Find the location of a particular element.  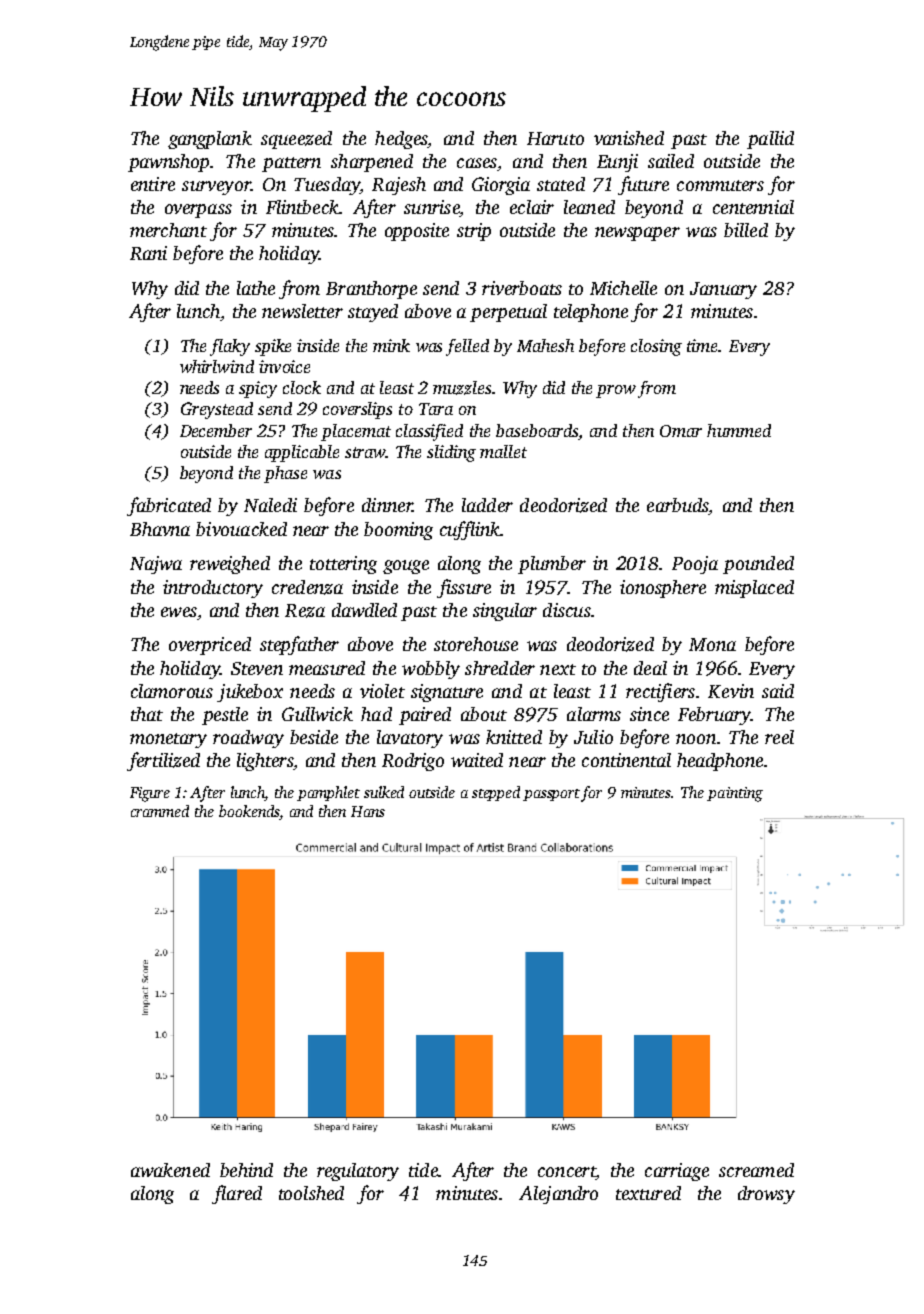

concert is located at coordinates (567, 1173).
